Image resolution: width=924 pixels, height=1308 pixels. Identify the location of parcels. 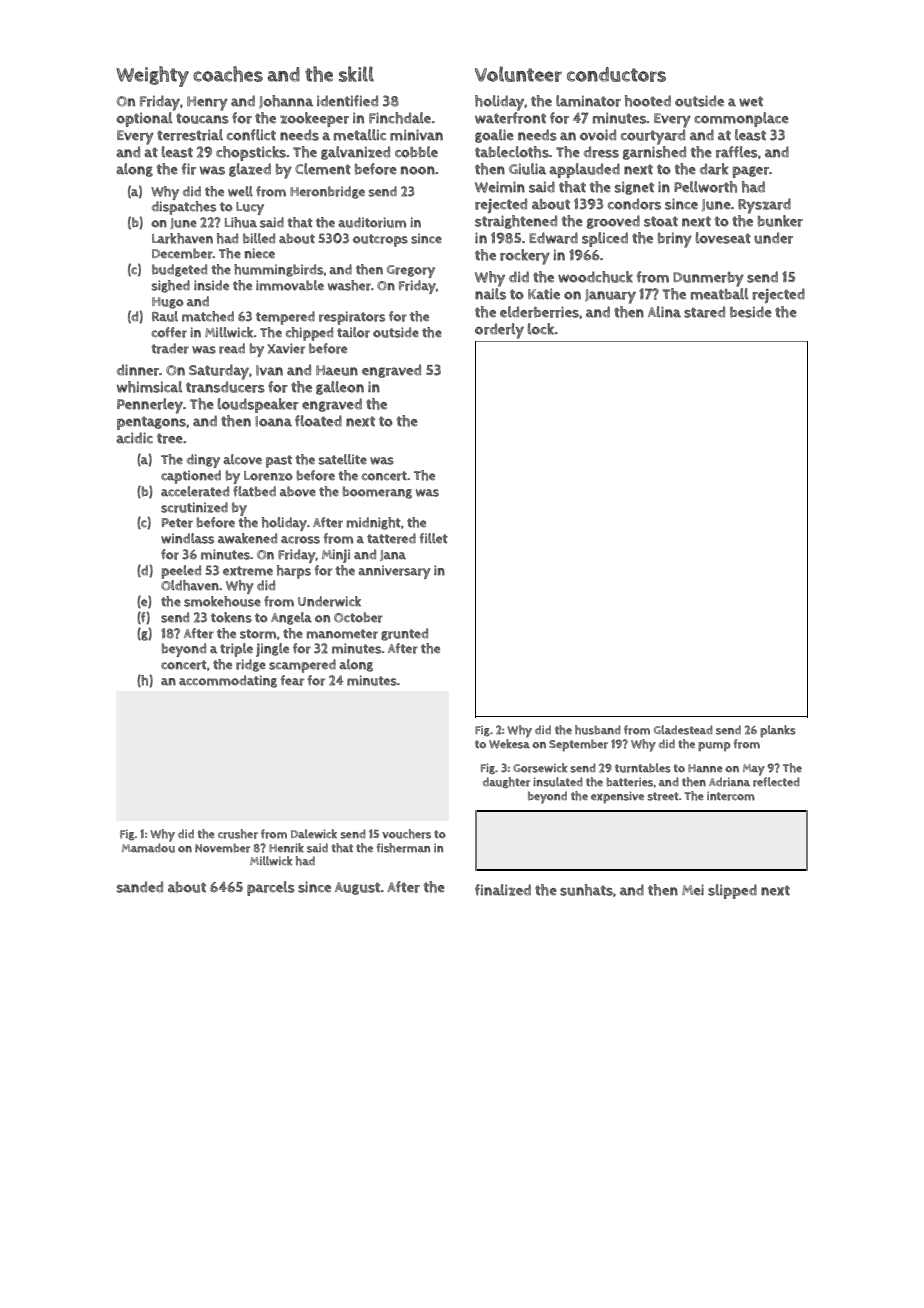
(271, 888).
